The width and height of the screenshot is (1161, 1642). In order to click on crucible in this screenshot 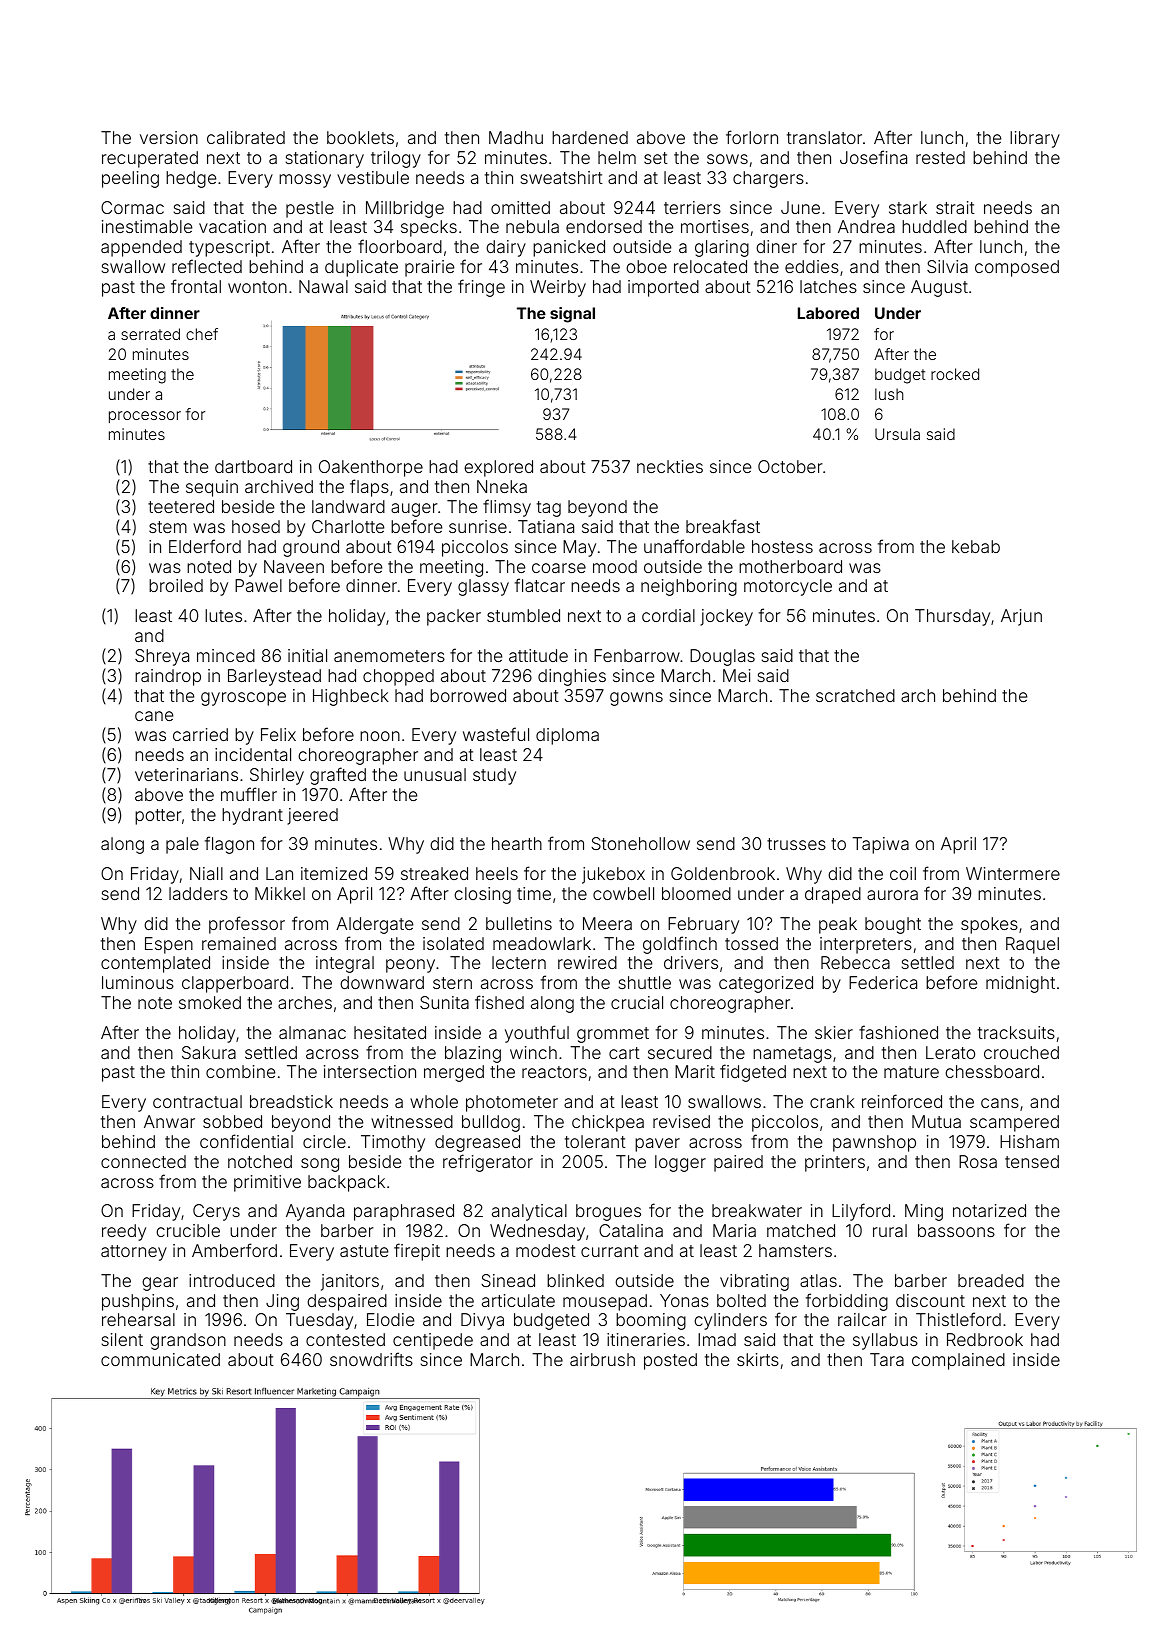, I will do `click(188, 1230)`.
